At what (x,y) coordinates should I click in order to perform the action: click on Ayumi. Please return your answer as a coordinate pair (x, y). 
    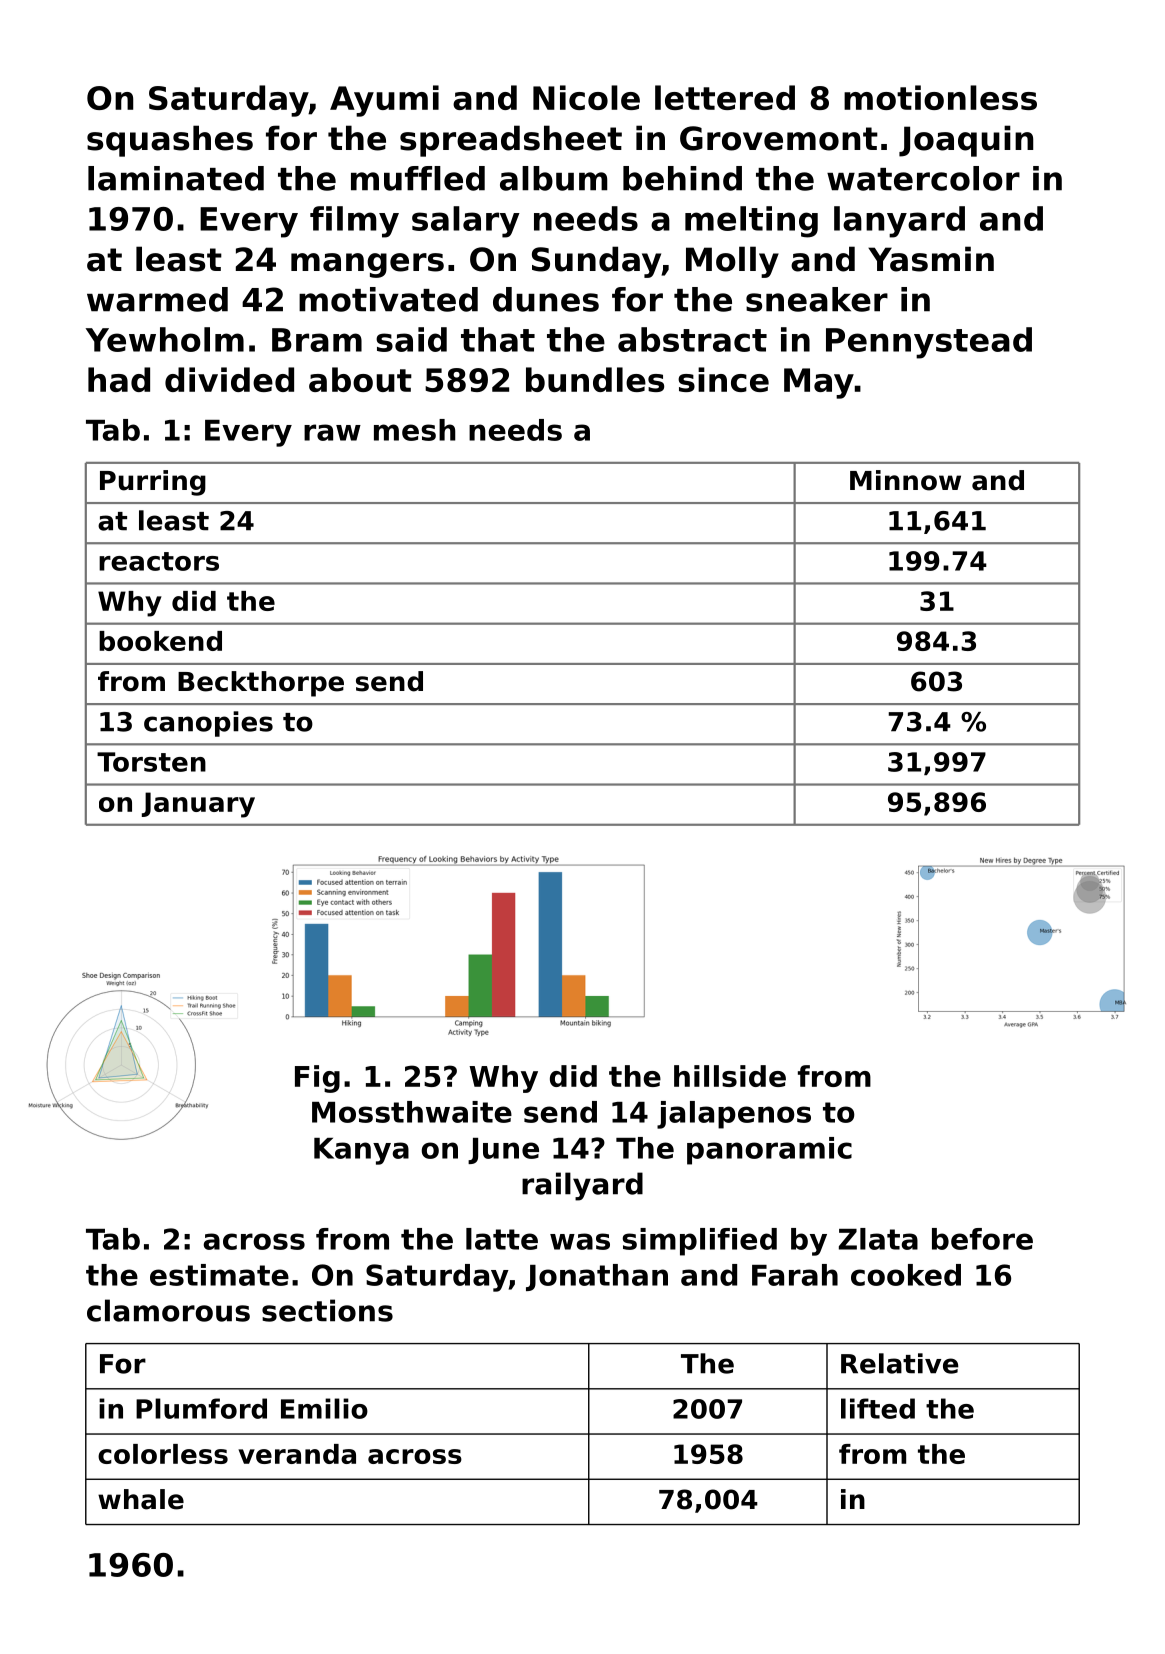
    Looking at the image, I should click on (384, 101).
